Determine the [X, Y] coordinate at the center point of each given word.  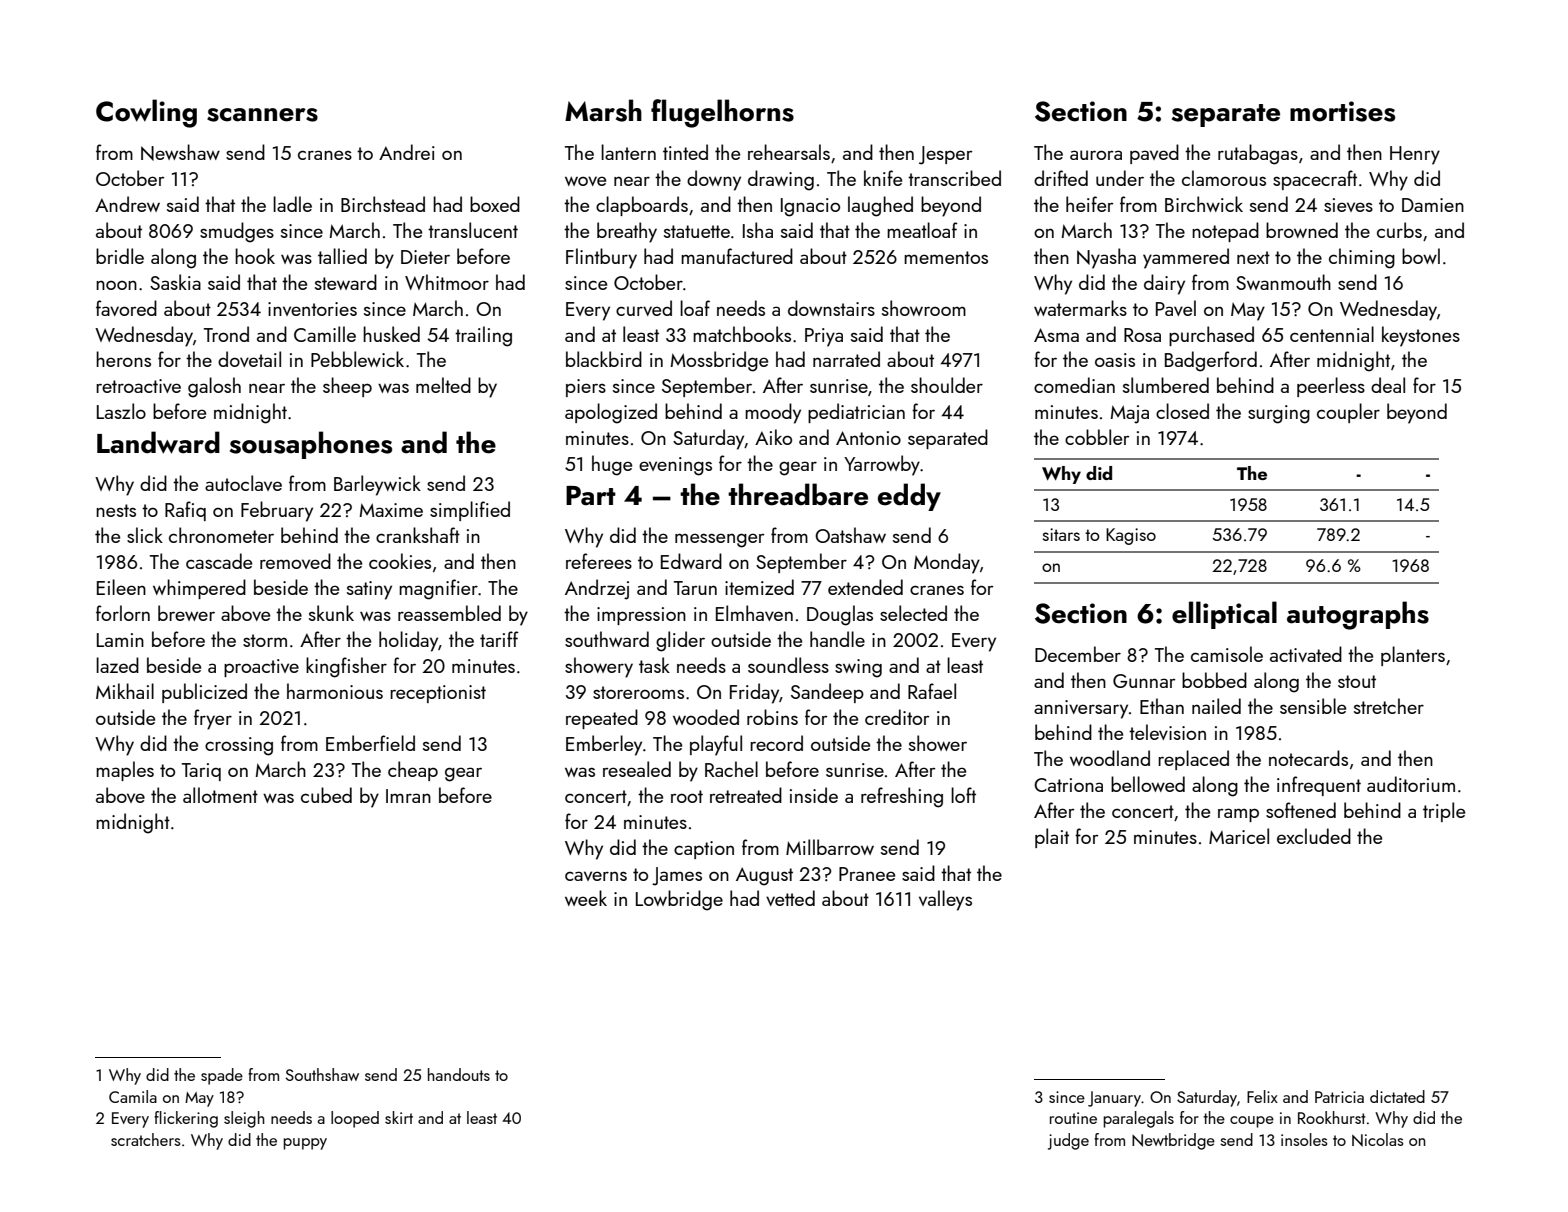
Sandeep [827, 693]
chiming [1362, 258]
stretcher [1389, 706]
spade [222, 1076]
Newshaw [180, 152]
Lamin [120, 640]
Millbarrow [830, 847]
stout [1357, 681]
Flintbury [601, 258]
